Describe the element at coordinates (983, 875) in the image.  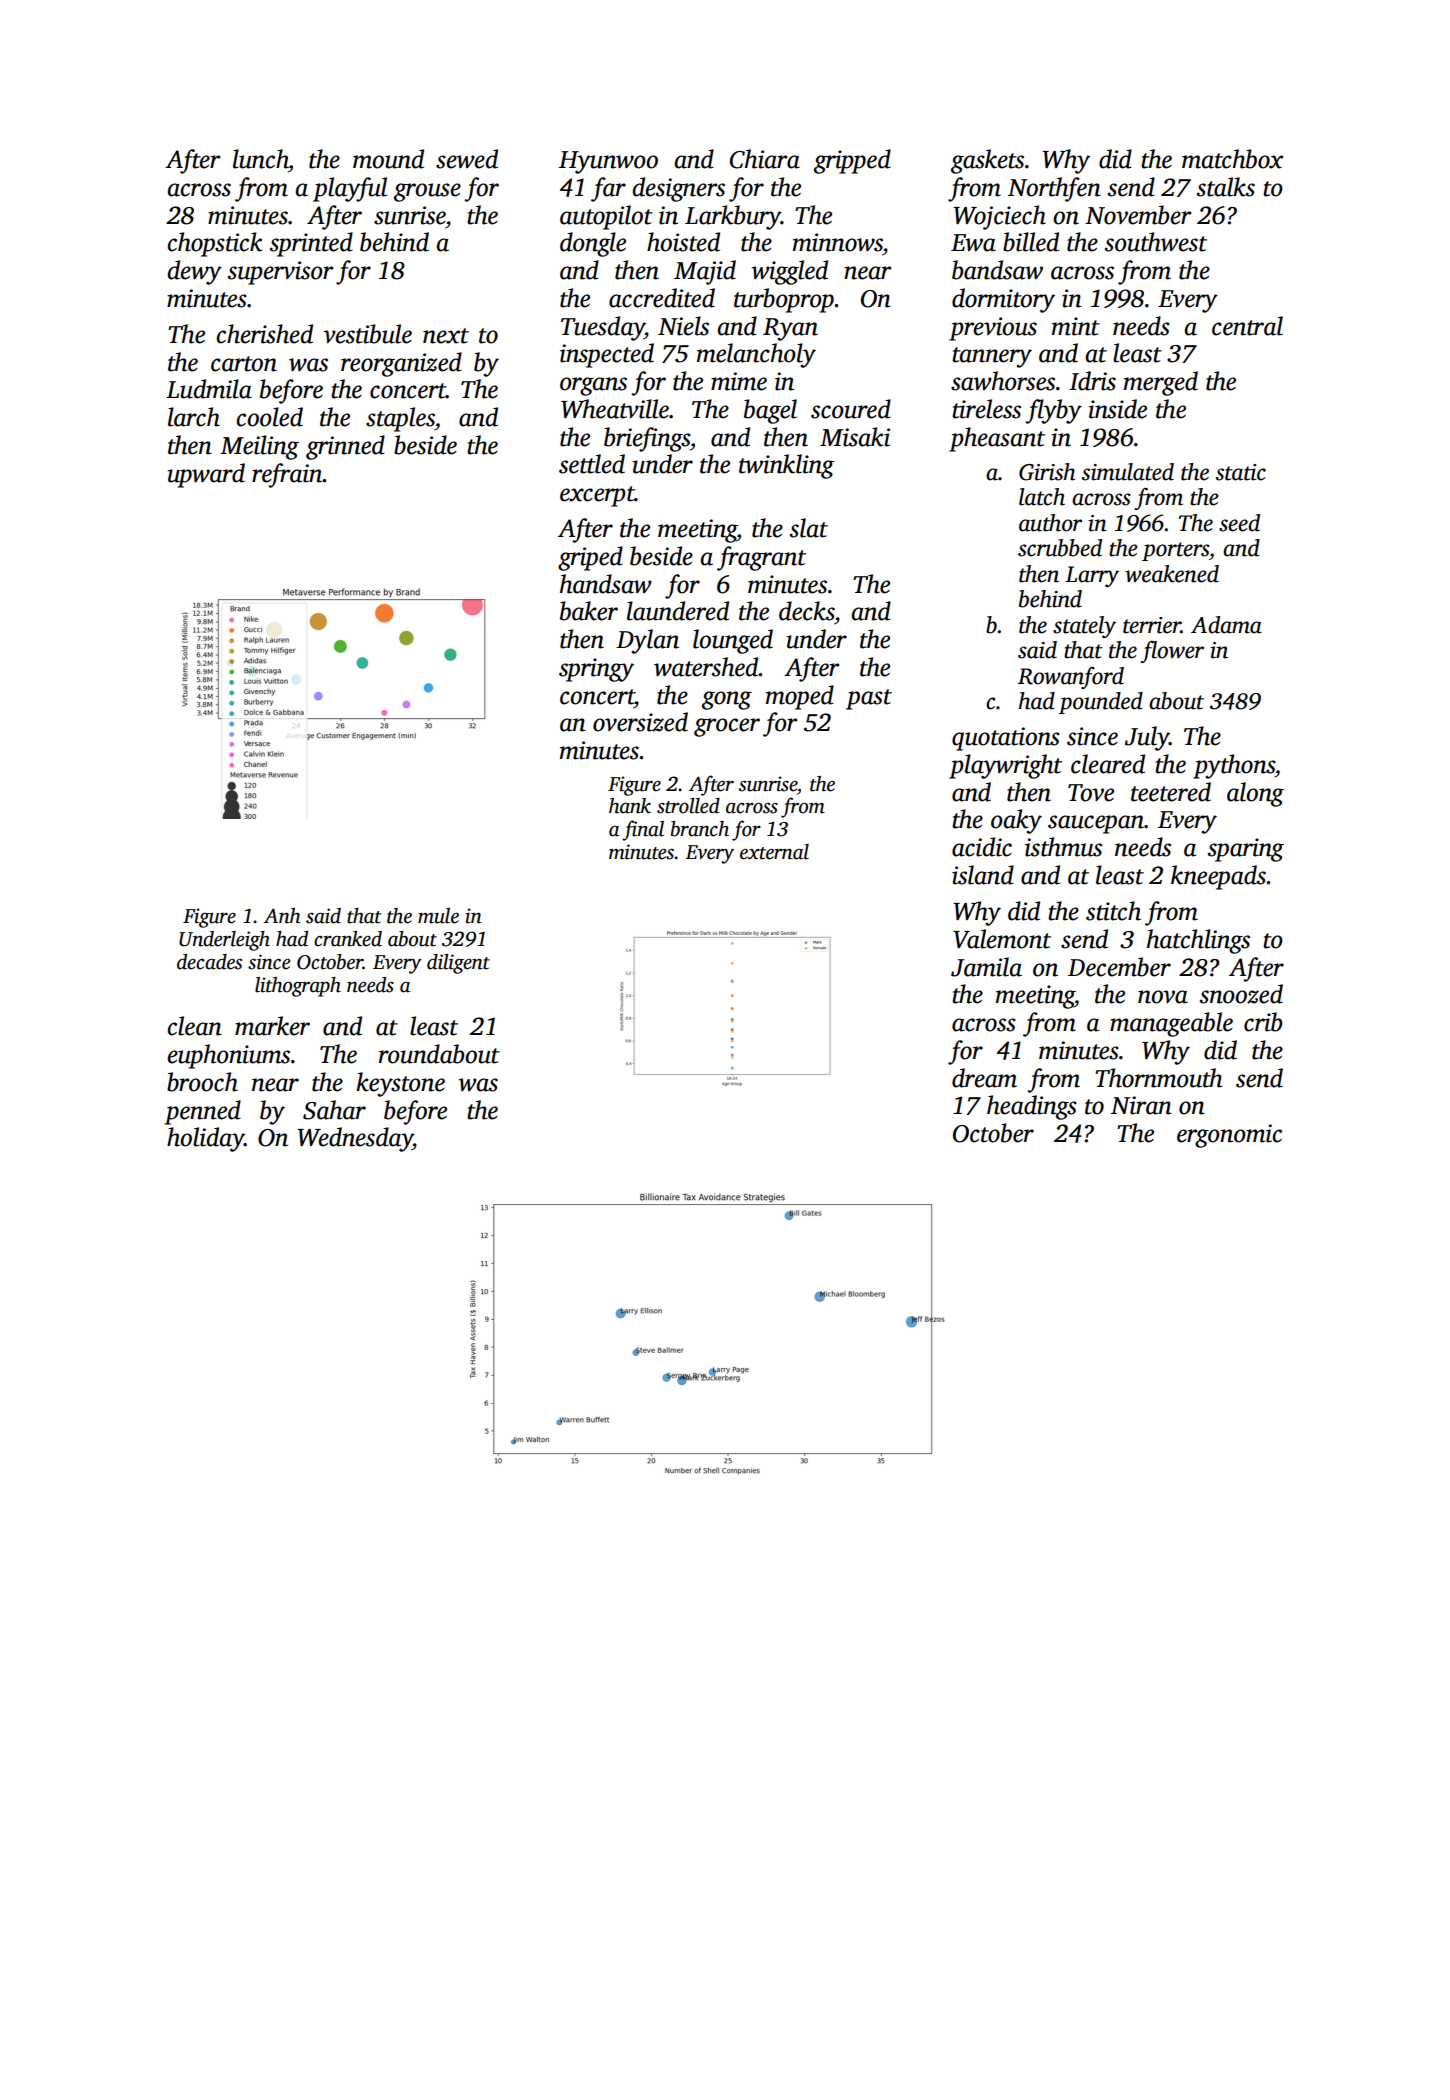
I see `island` at that location.
